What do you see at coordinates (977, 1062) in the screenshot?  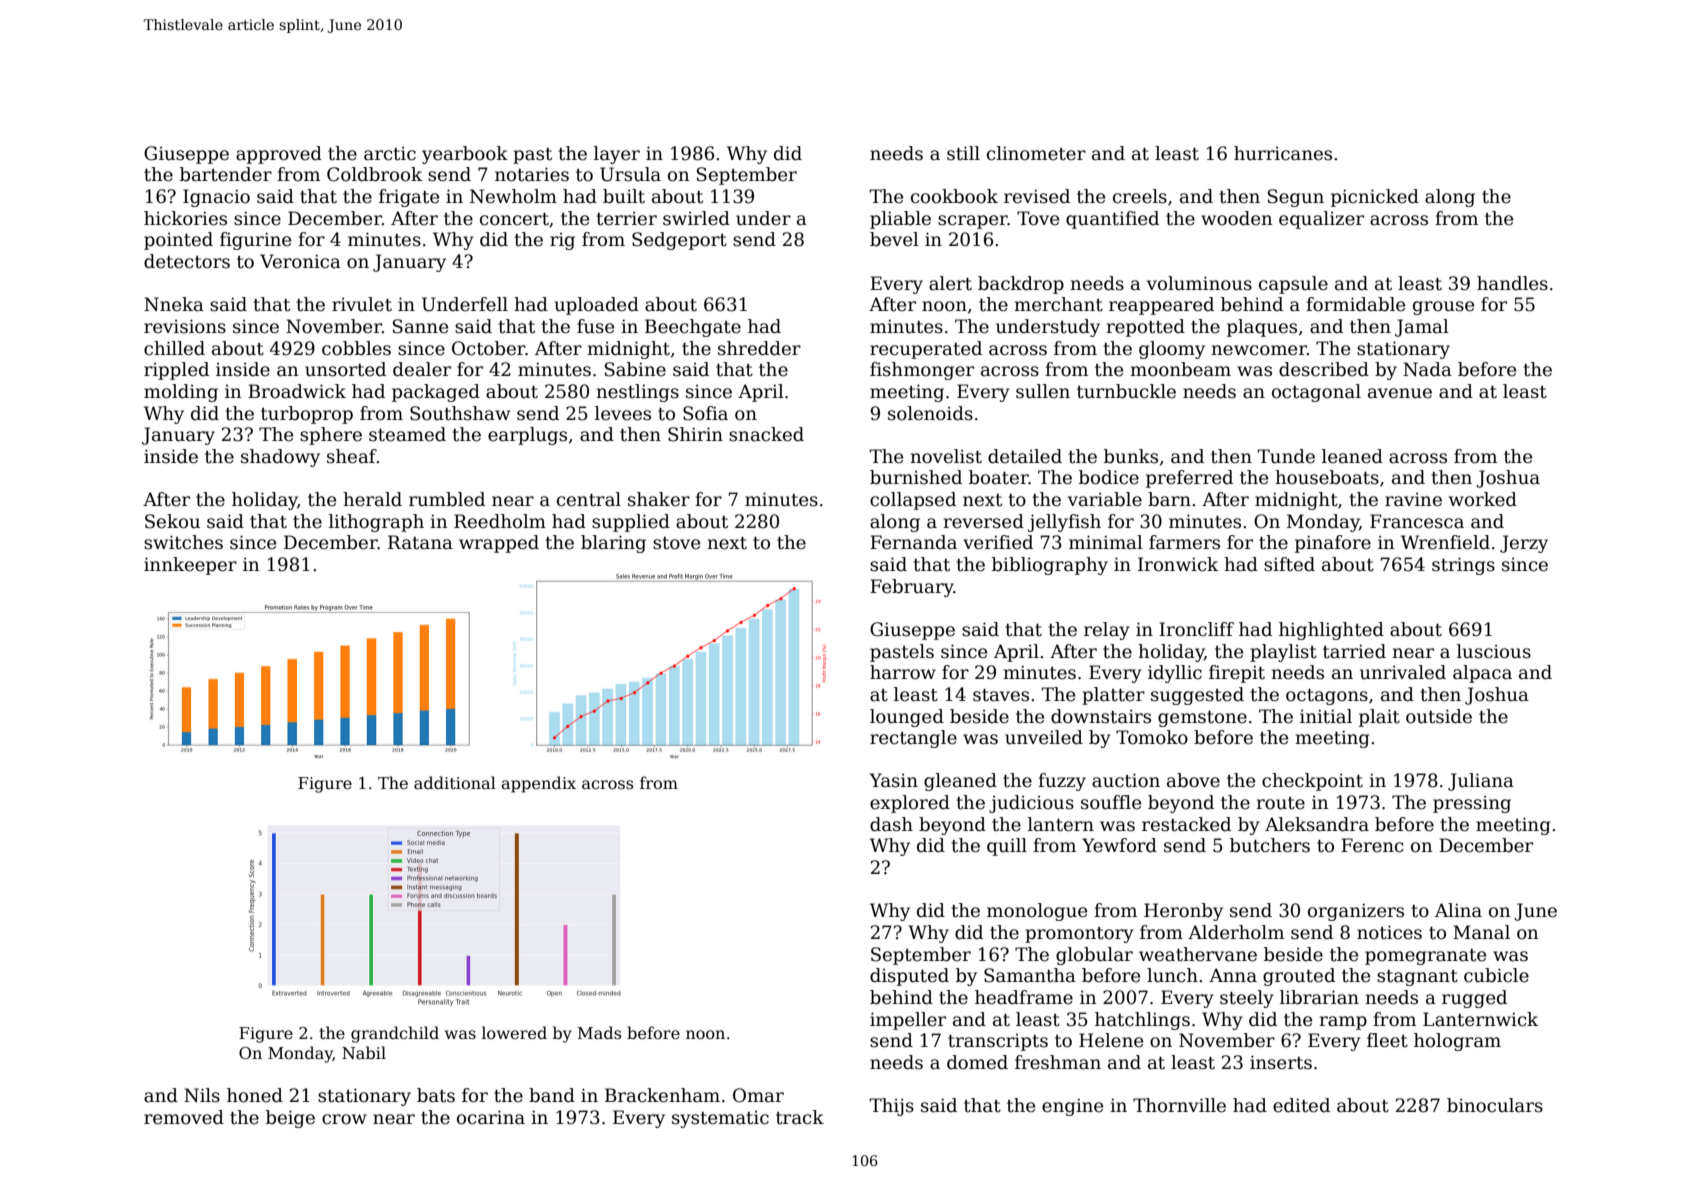 I see `domed` at bounding box center [977, 1062].
